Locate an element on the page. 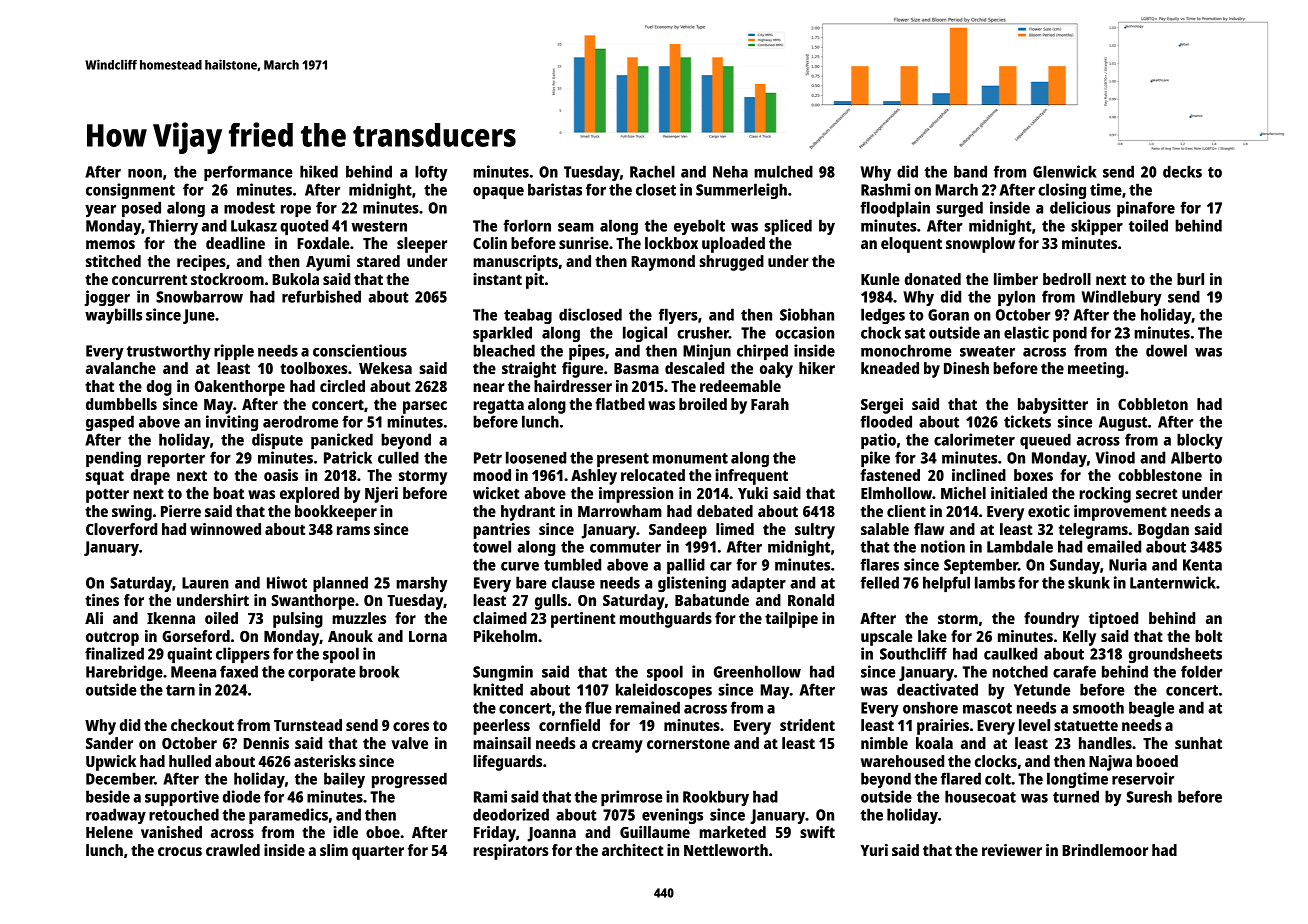 This page has height=924, width=1308. noon is located at coordinates (145, 173).
